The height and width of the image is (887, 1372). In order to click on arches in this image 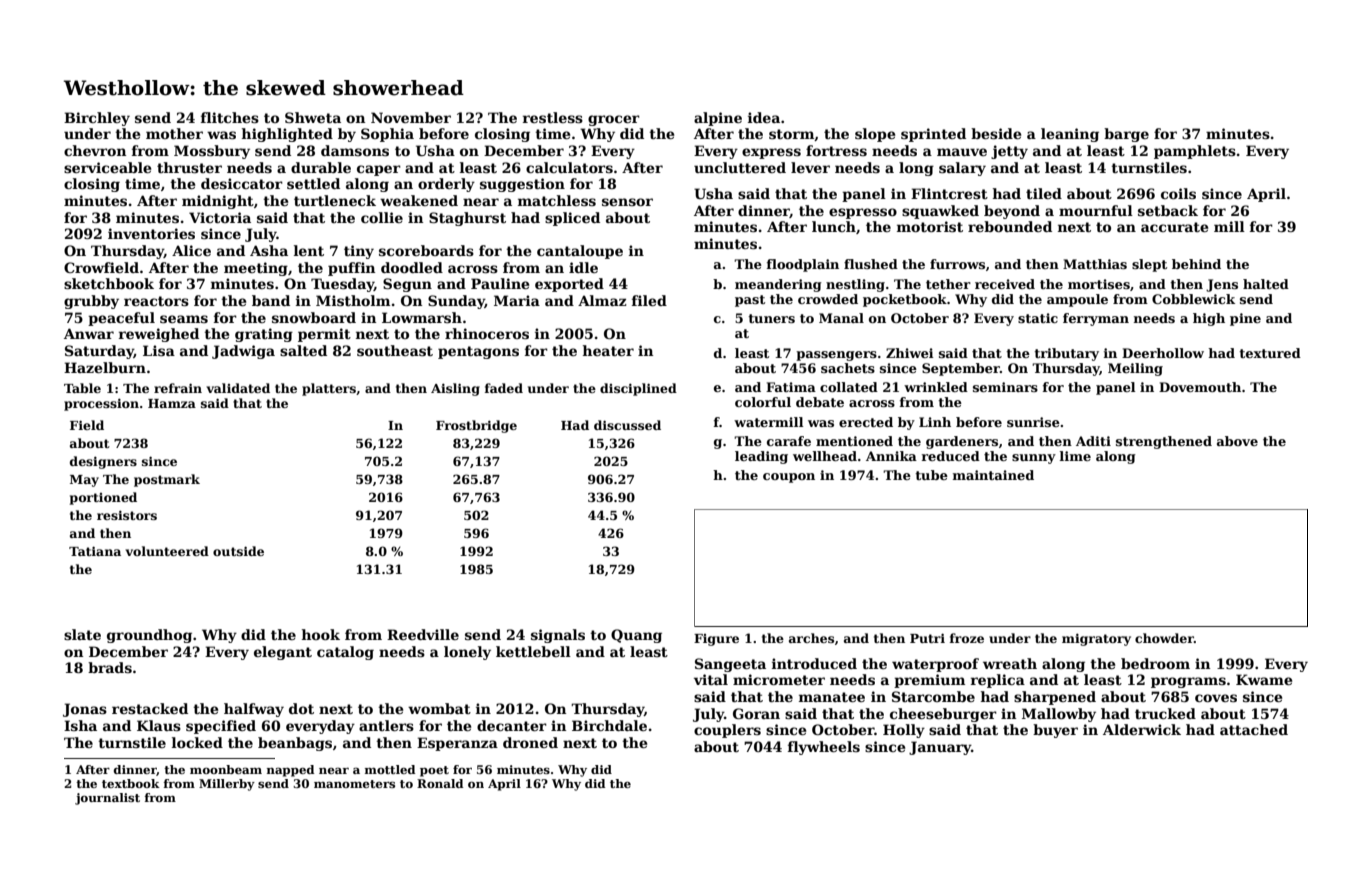, I will do `click(811, 638)`.
